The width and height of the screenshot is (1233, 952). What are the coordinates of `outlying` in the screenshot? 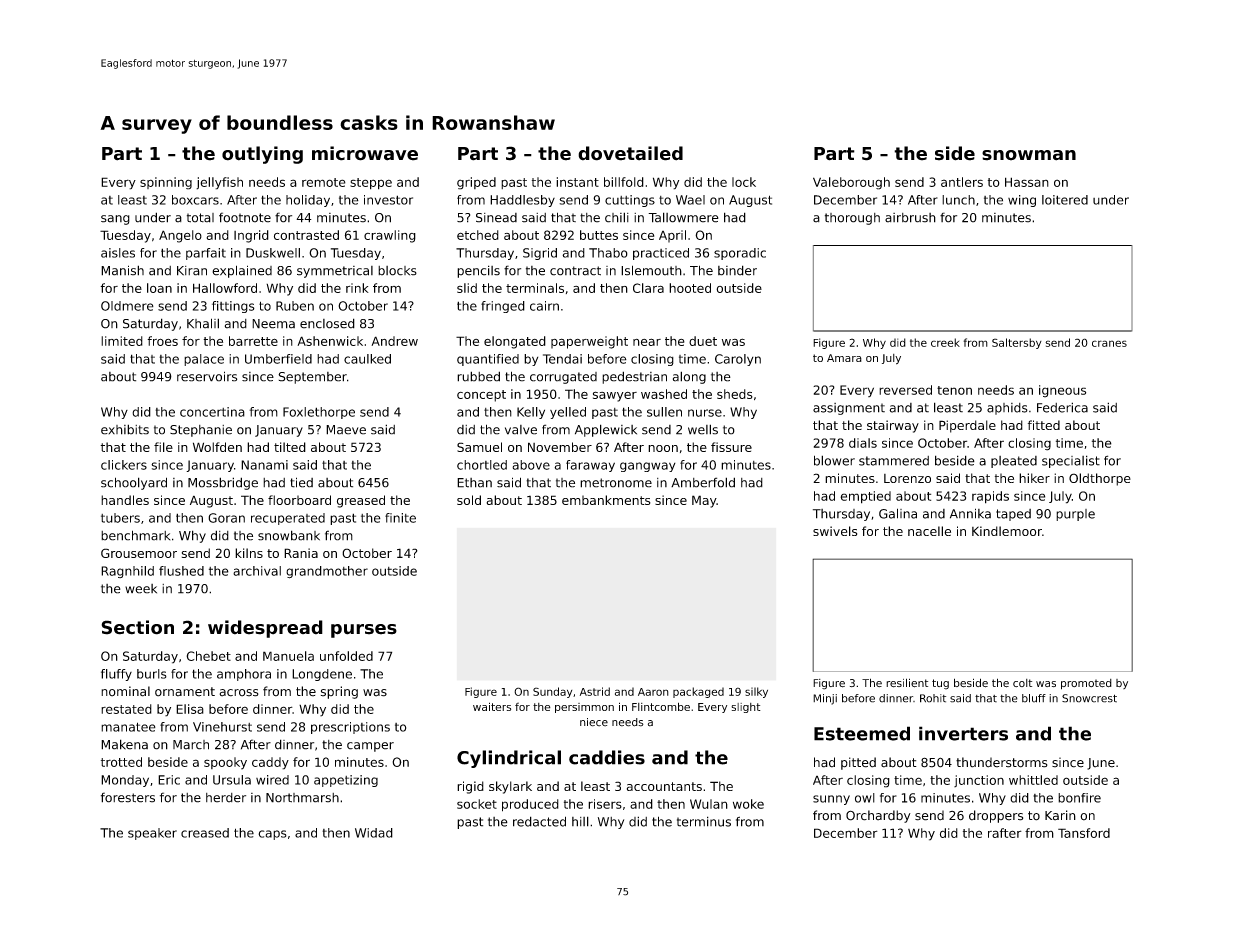 It's located at (262, 155).
